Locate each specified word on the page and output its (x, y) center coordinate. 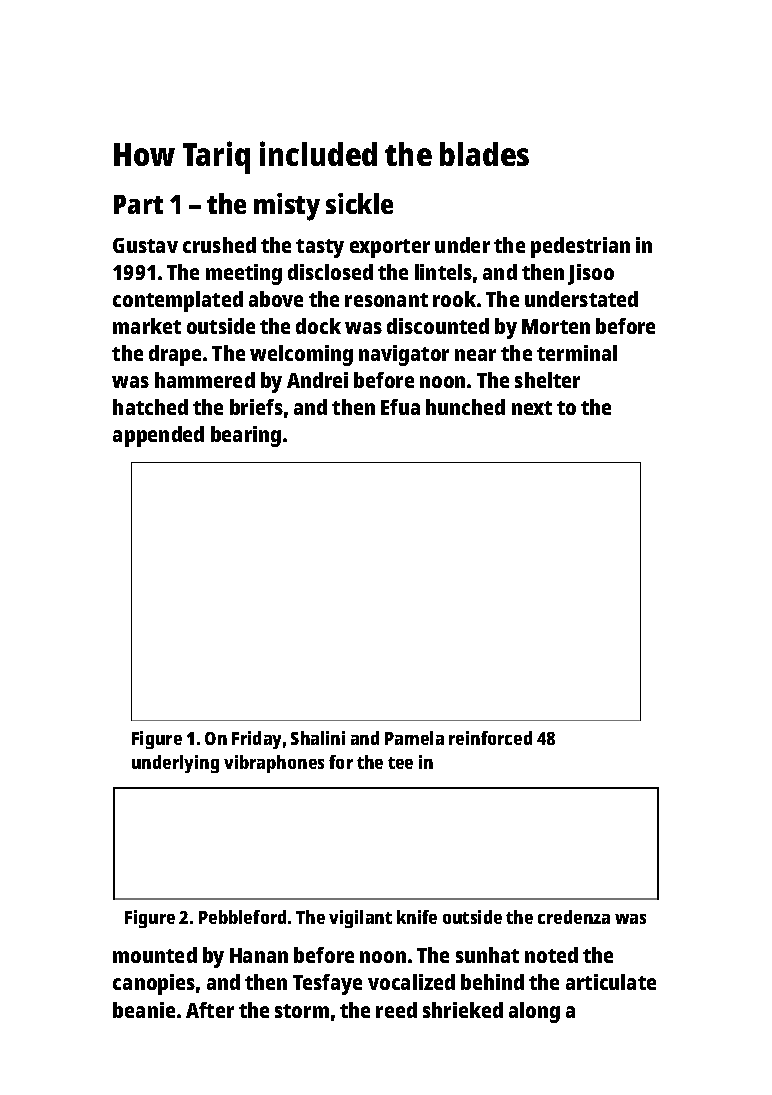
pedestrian (580, 247)
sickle (359, 203)
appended (158, 436)
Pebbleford (242, 917)
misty (287, 207)
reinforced (490, 738)
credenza (574, 917)
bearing (246, 436)
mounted (155, 955)
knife (417, 917)
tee (400, 763)
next (532, 408)
